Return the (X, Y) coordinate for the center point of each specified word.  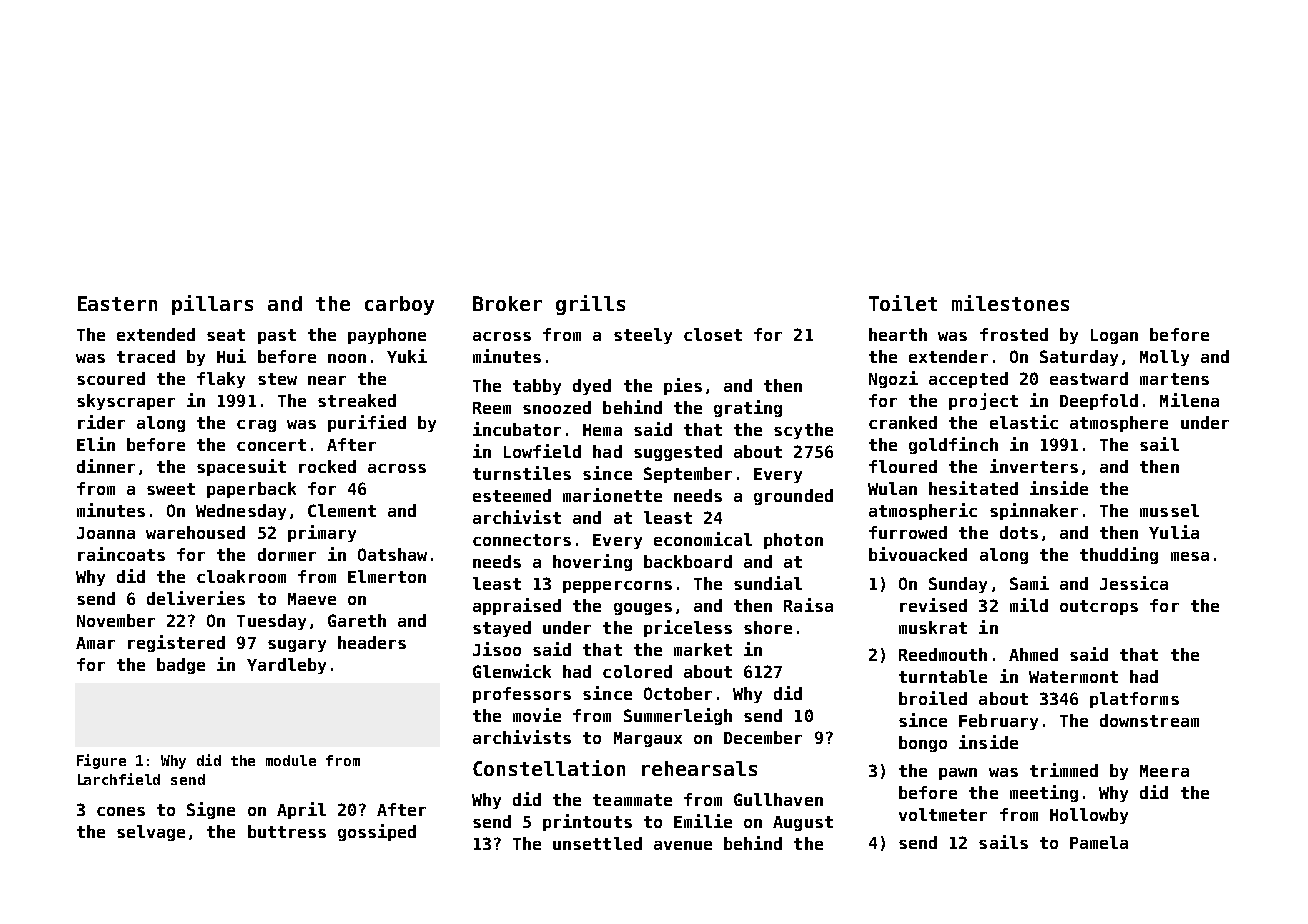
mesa (1190, 556)
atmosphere (1119, 424)
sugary (297, 646)
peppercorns (617, 587)
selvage (151, 833)
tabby (537, 387)
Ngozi (893, 379)
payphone (387, 336)
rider (101, 422)
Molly (1164, 358)
